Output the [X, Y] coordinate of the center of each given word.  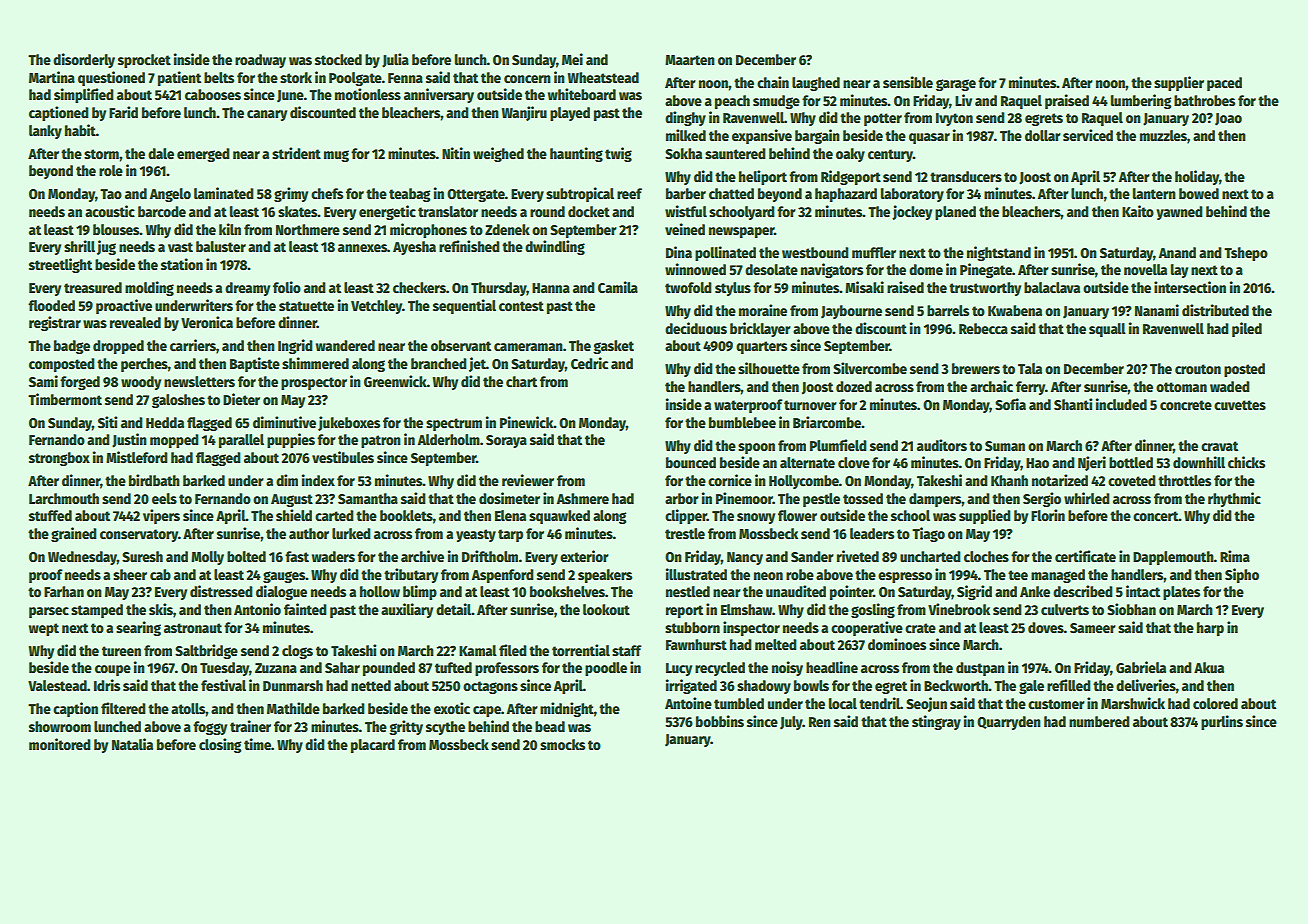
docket [589, 211]
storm [101, 154]
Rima [1235, 556]
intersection [1190, 287]
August [292, 500]
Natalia [132, 744]
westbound [815, 252]
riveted [858, 556]
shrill [79, 246]
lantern [1154, 193]
